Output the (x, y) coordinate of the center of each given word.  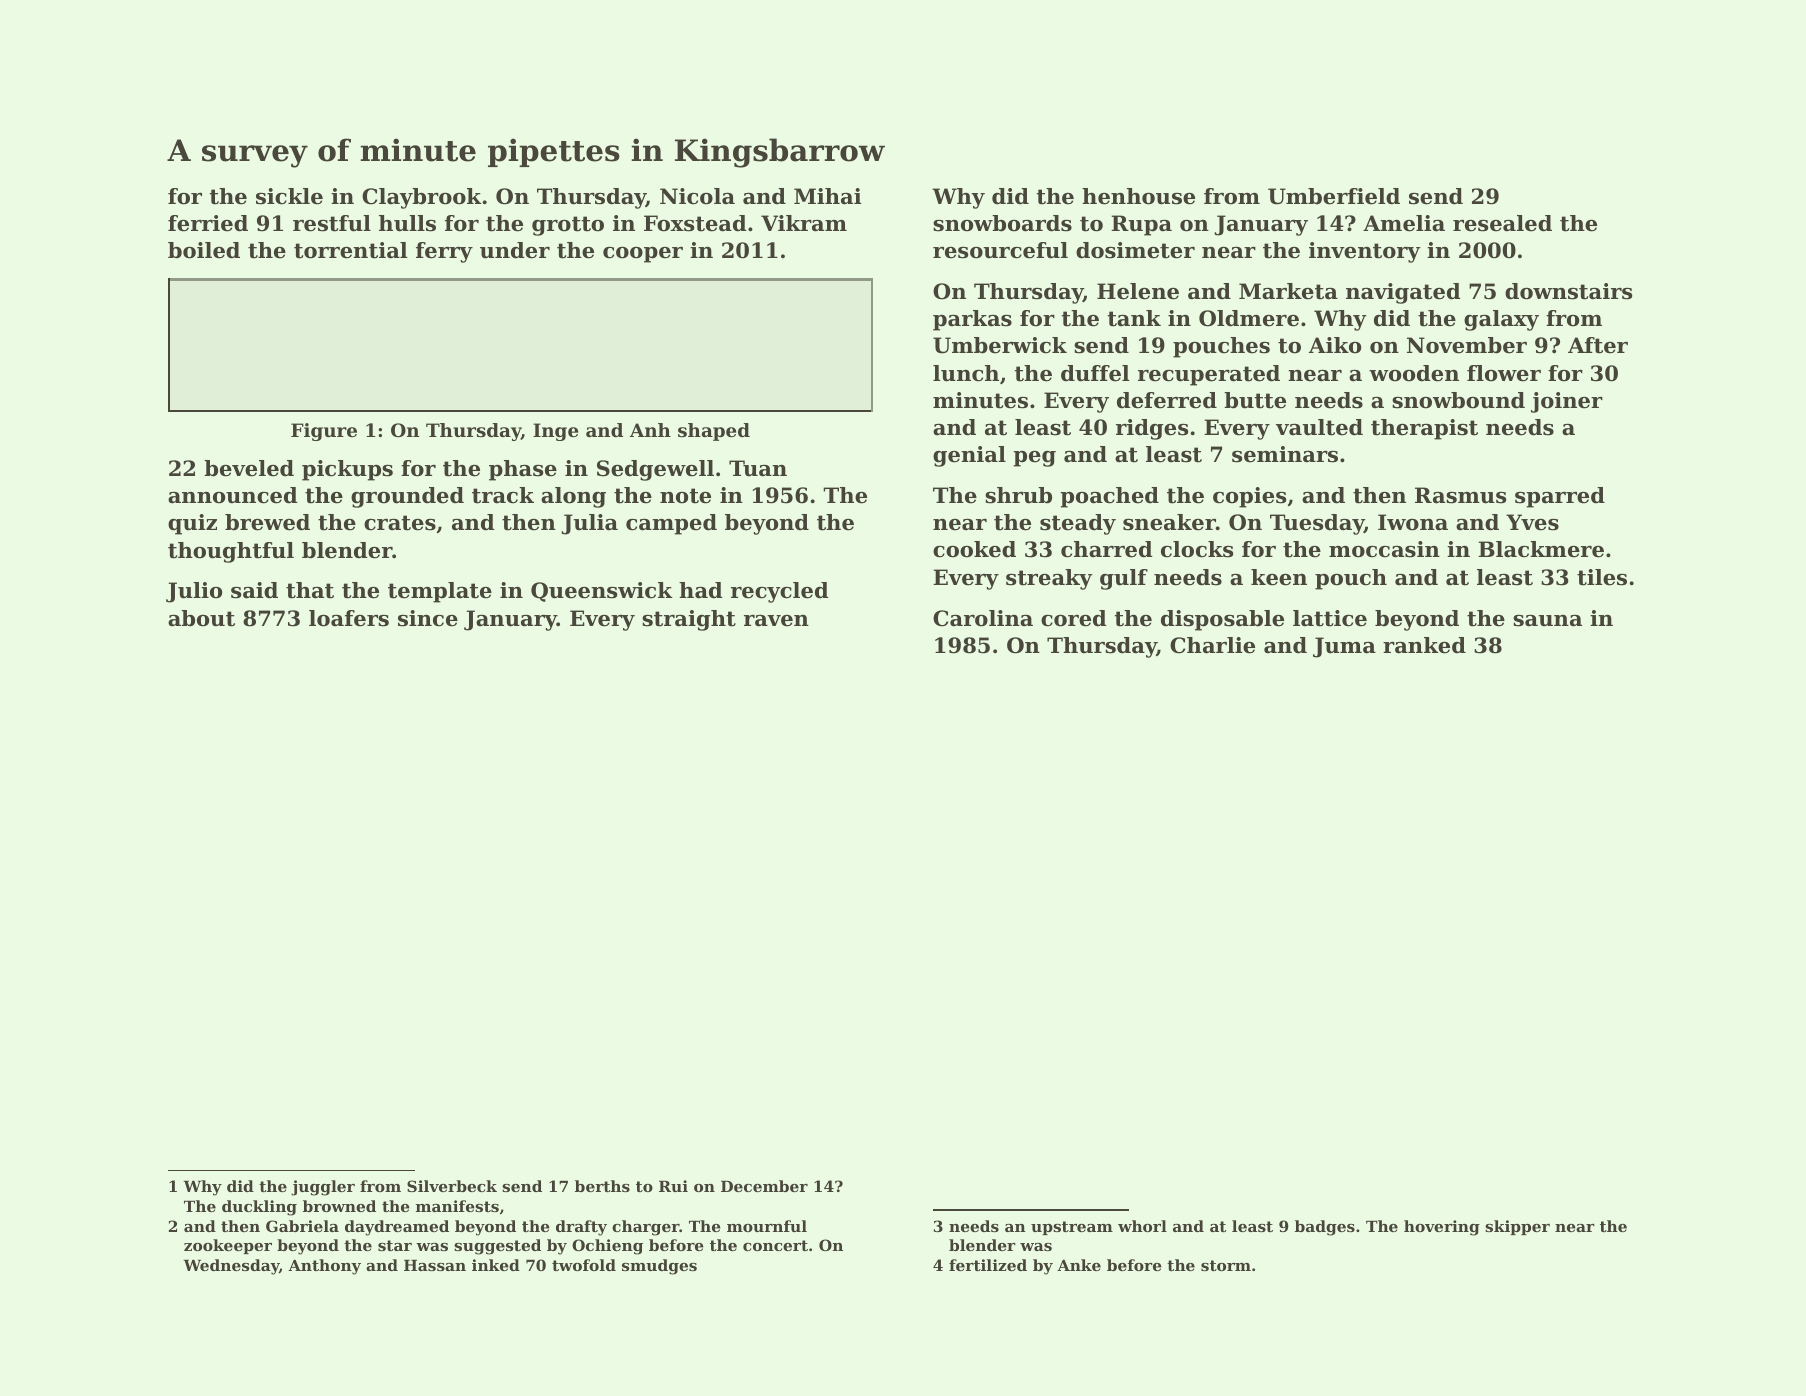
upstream (1072, 1228)
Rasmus (1460, 495)
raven (776, 621)
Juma (1344, 647)
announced (233, 495)
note (685, 496)
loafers (349, 618)
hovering (1442, 1228)
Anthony (324, 1267)
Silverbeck (452, 1186)
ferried (208, 223)
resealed (1502, 223)
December (764, 1186)
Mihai (827, 196)
